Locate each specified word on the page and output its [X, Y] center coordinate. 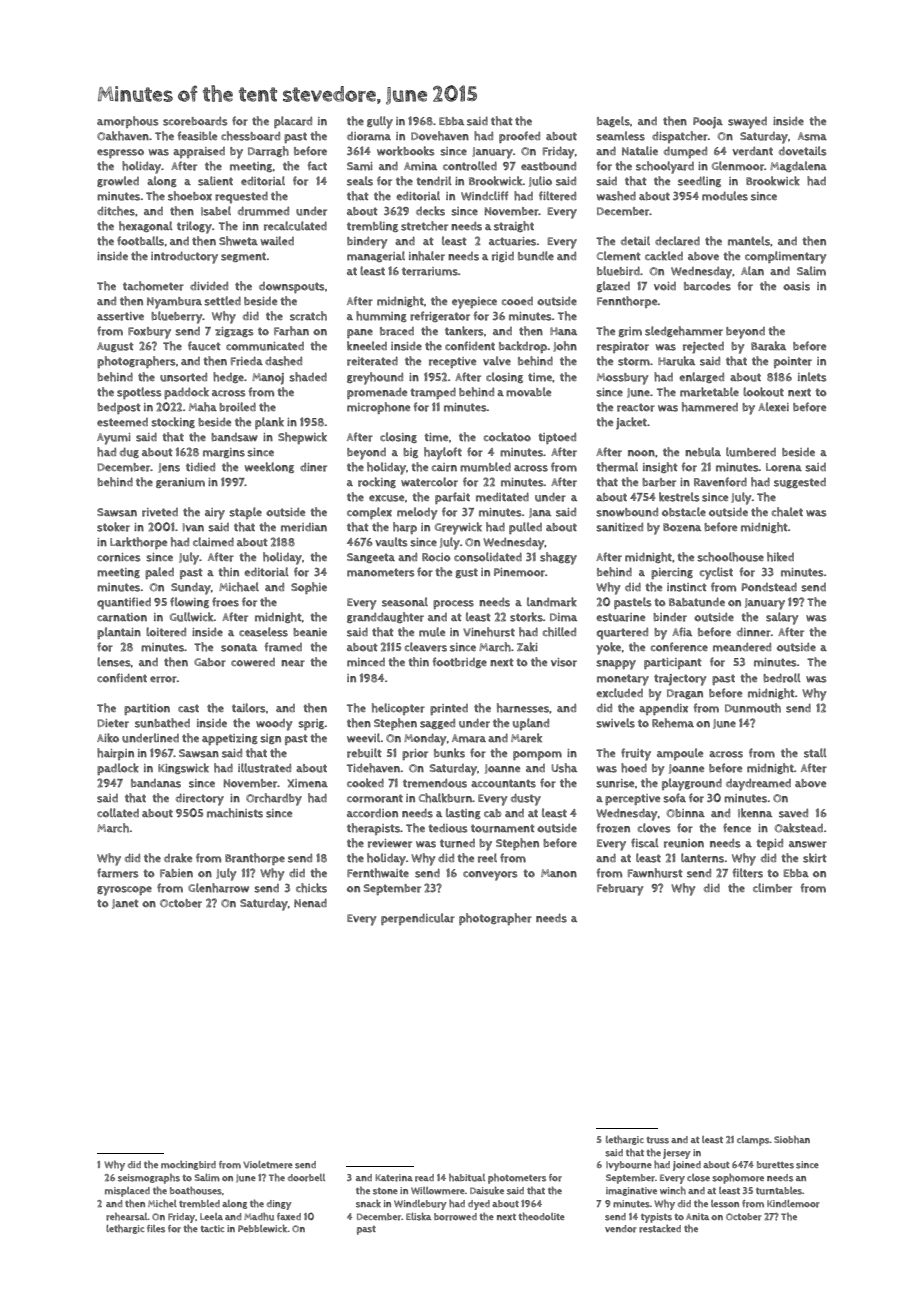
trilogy [194, 227]
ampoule [680, 754]
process [453, 604]
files [156, 1229]
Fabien [176, 873]
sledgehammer [684, 331]
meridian [304, 527]
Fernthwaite [378, 873]
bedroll [782, 678]
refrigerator [440, 316]
